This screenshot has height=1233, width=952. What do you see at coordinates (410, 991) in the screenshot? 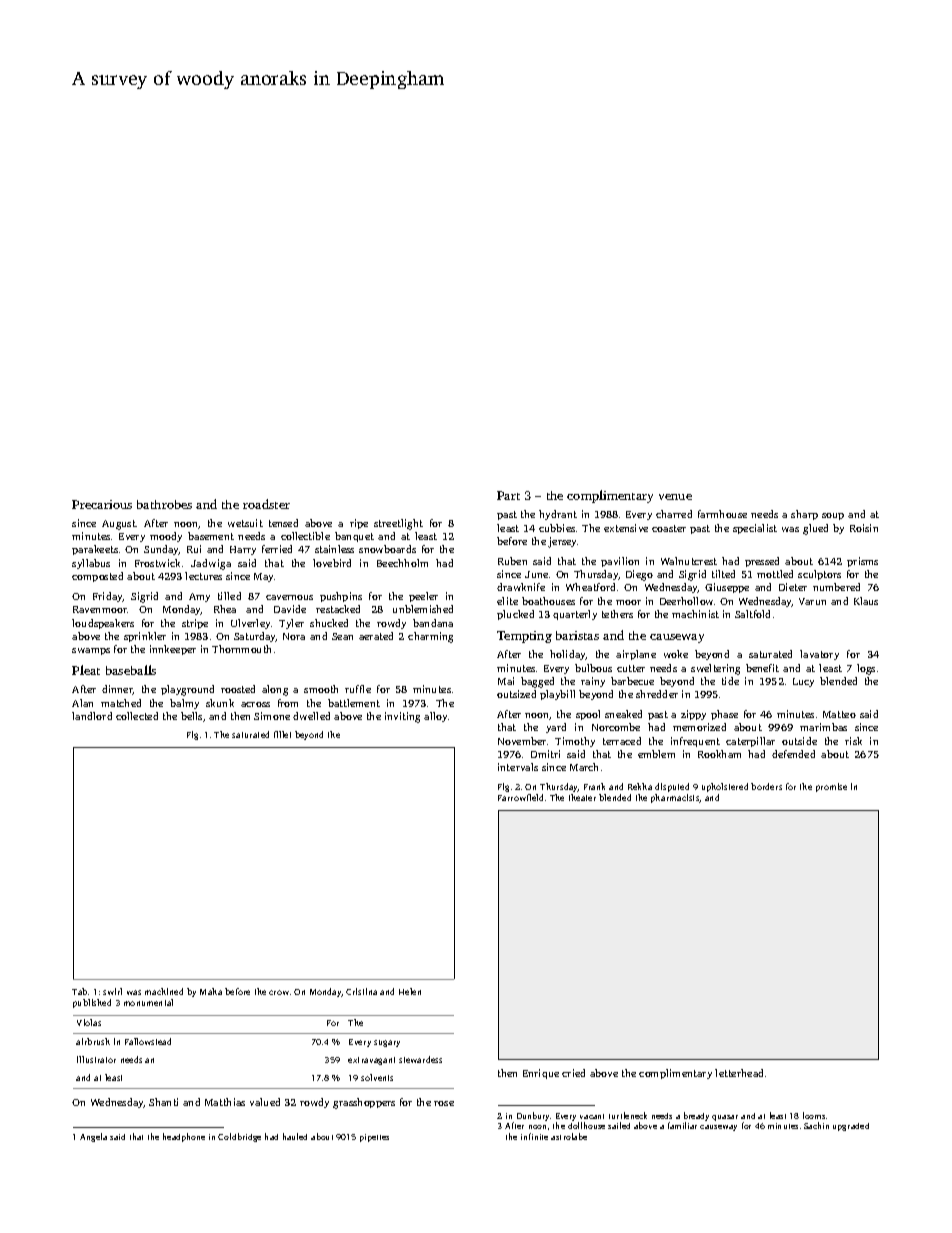
I see `Helen` at bounding box center [410, 991].
